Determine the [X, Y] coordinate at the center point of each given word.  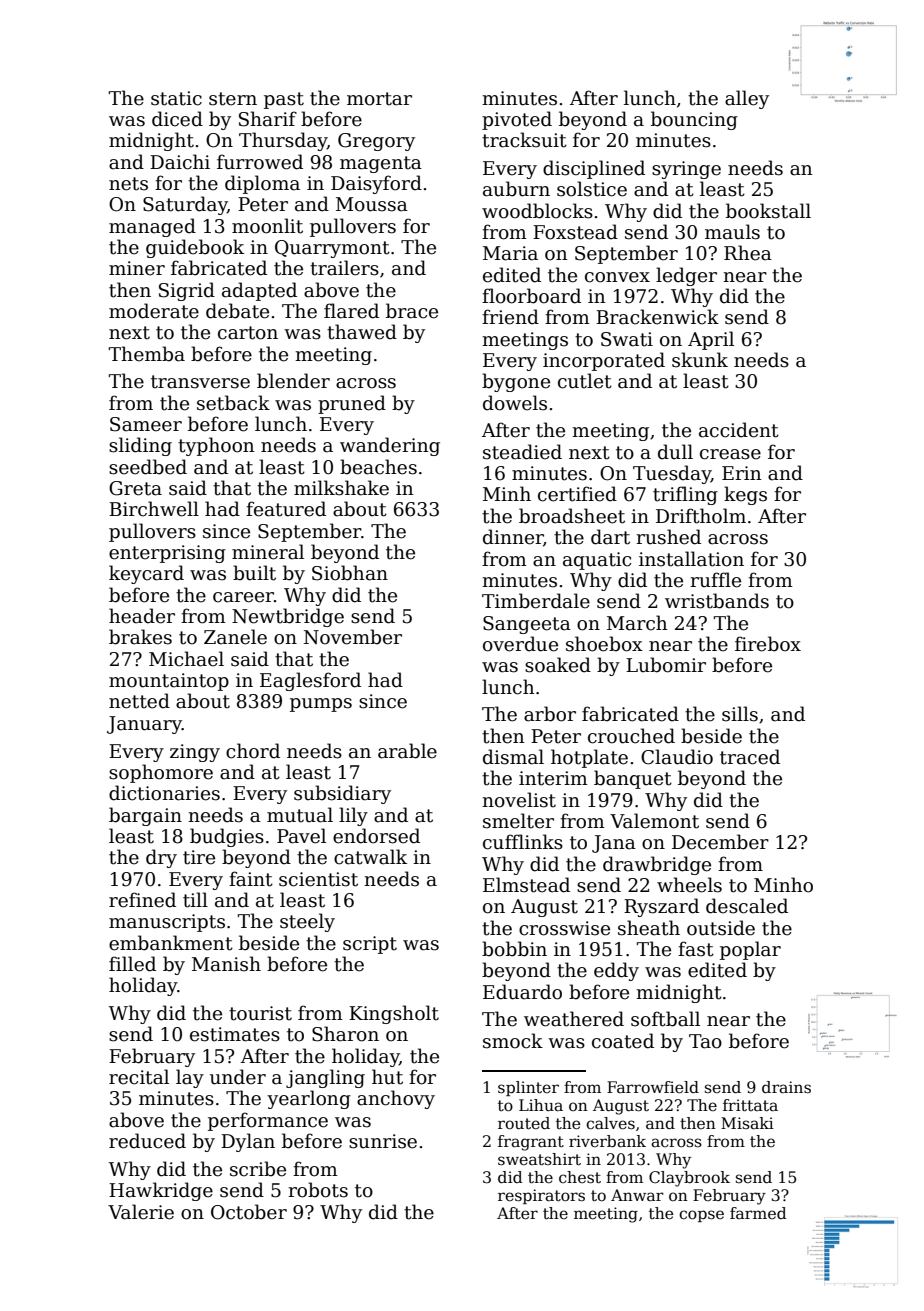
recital [139, 1077]
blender [293, 381]
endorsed [376, 836]
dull [675, 452]
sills [740, 714]
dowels [515, 403]
